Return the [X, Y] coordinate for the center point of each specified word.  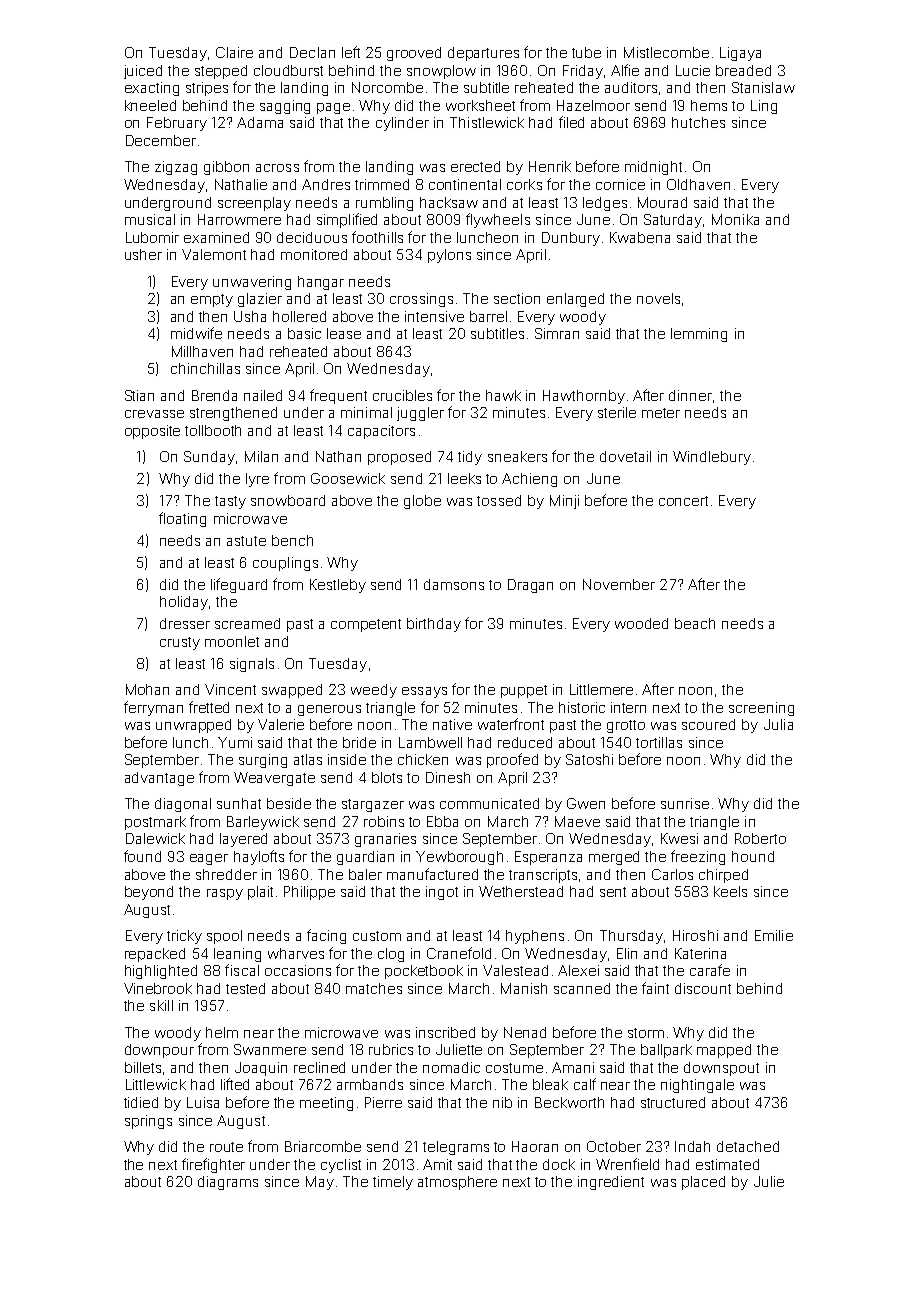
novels [658, 298]
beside [289, 803]
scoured [708, 724]
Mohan [147, 689]
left [351, 52]
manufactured [432, 874]
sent [613, 892]
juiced [143, 72]
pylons [449, 256]
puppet [524, 691]
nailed [263, 395]
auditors [631, 87]
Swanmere [270, 1049]
